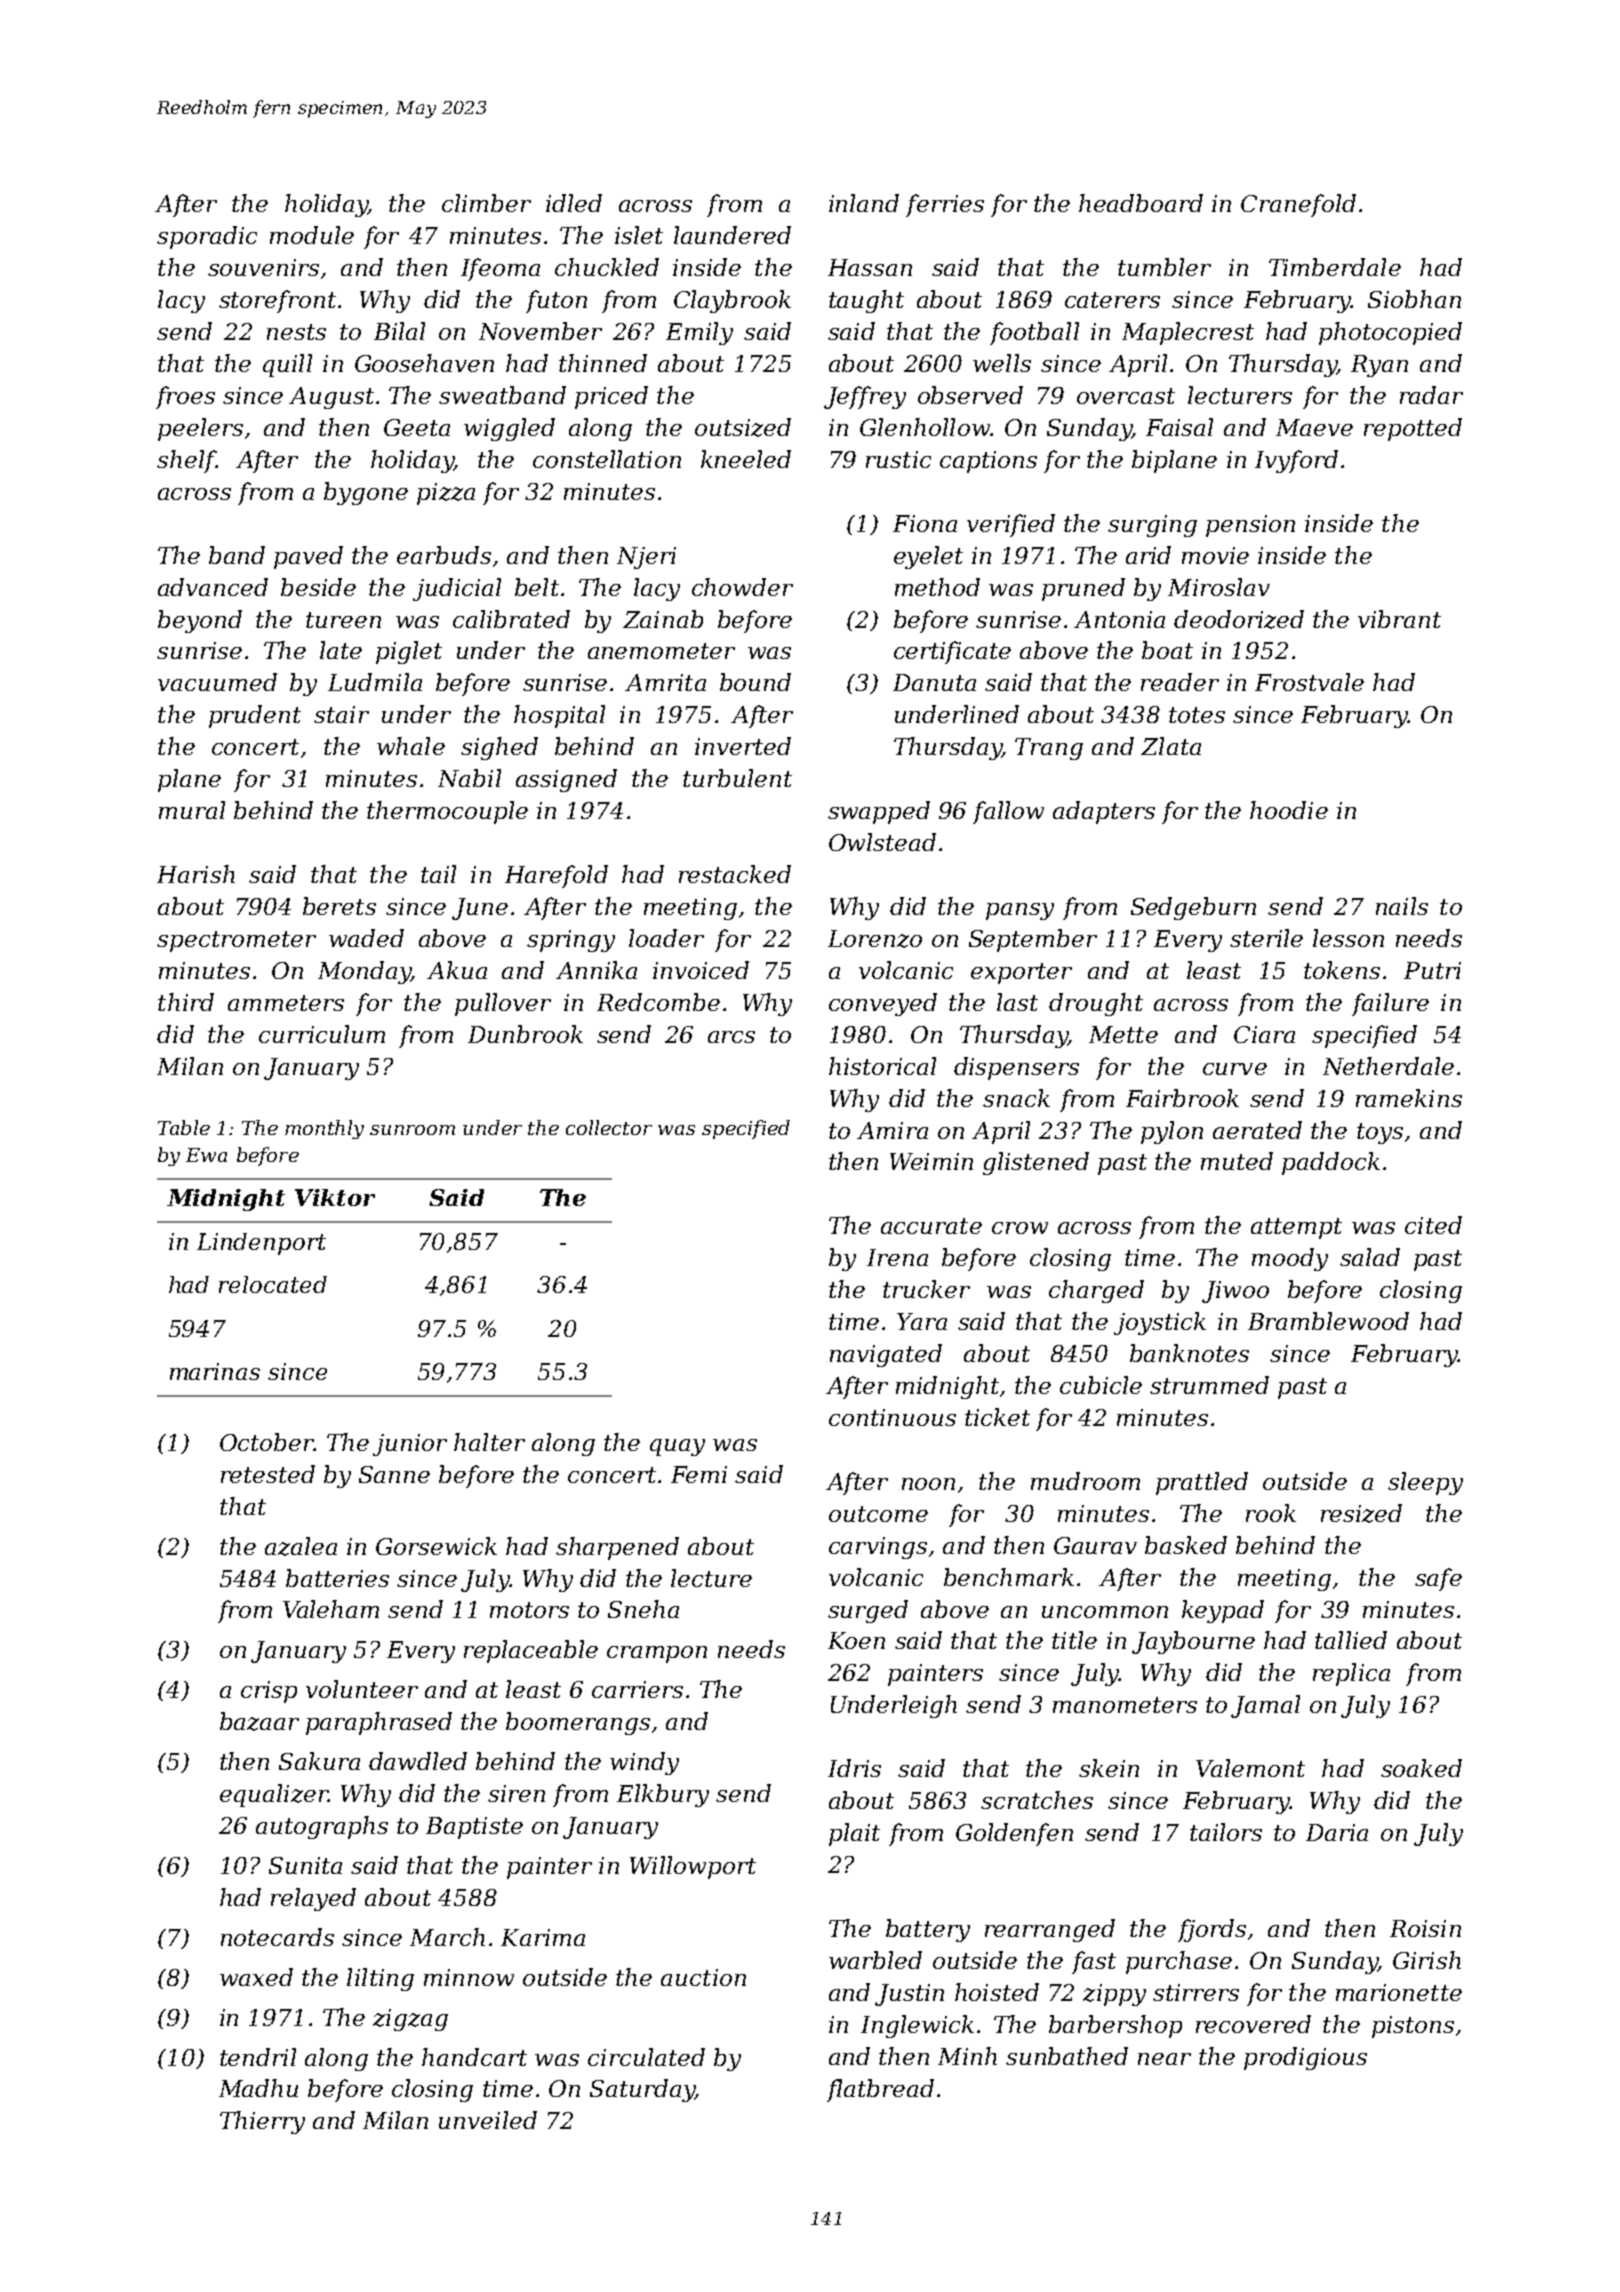  I want to click on historical, so click(882, 1066).
